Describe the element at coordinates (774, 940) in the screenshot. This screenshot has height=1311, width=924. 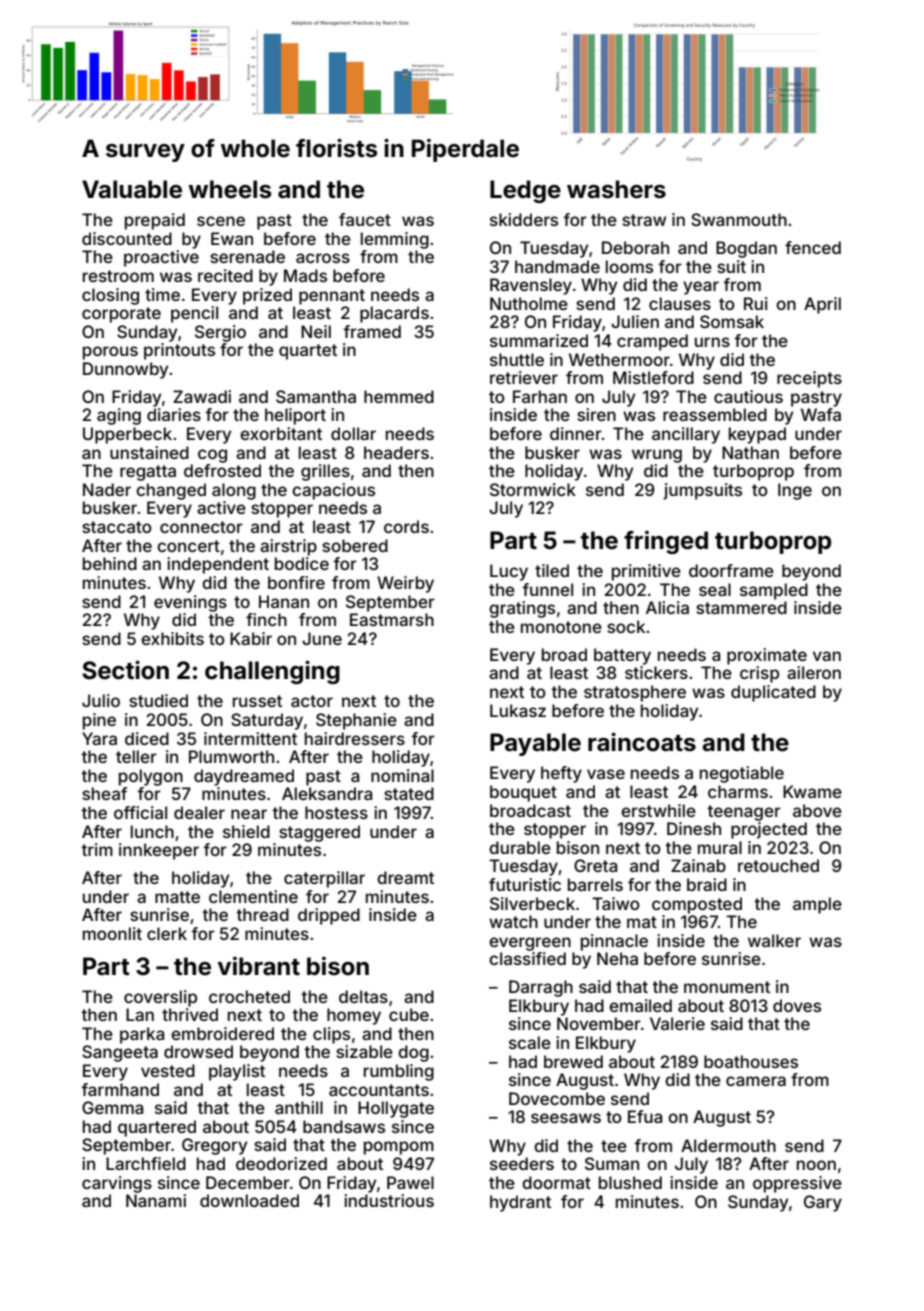
I see `walker` at that location.
